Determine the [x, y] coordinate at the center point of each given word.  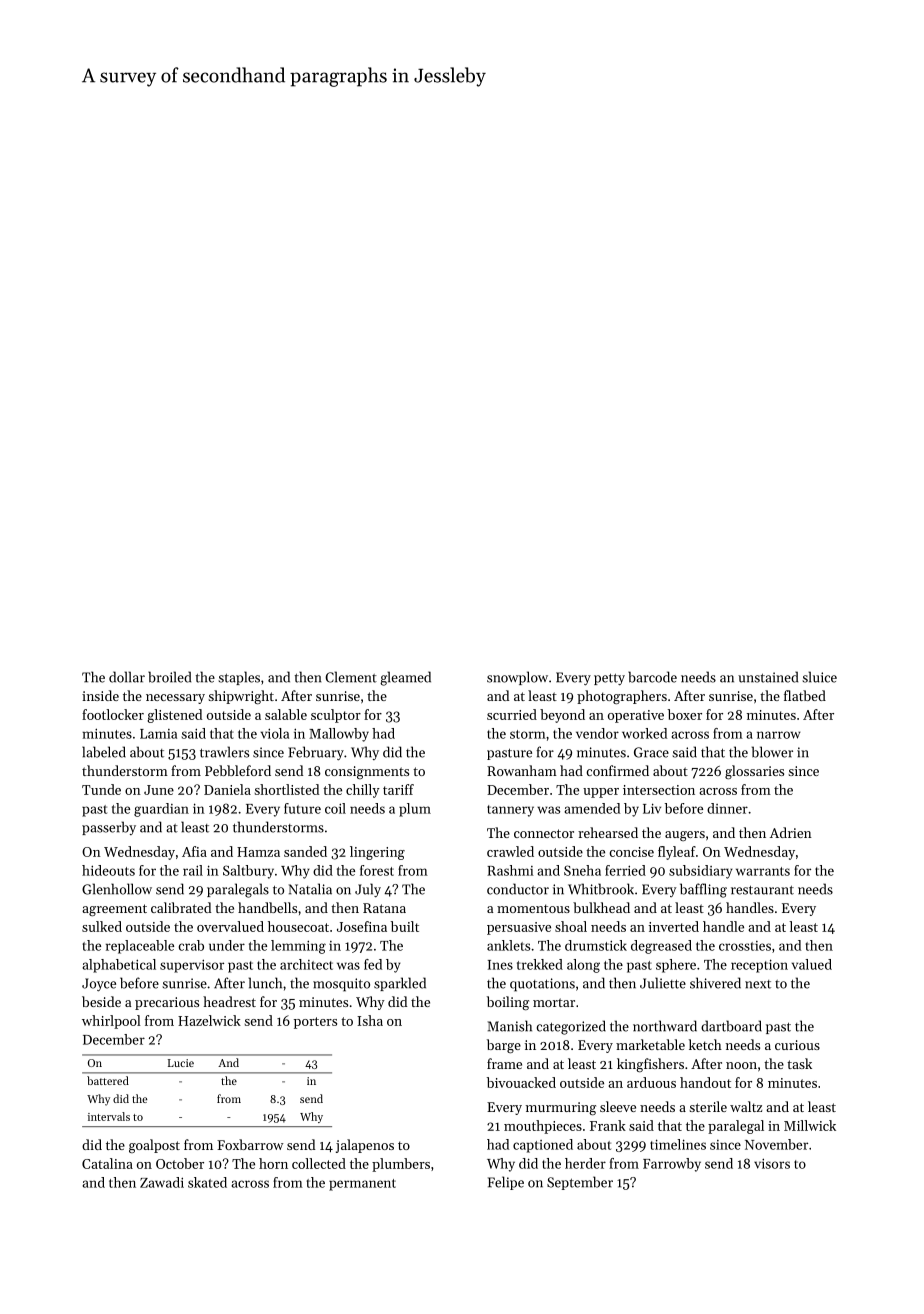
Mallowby [339, 735]
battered [108, 1080]
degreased [661, 947]
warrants [763, 871]
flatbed [805, 695]
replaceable [140, 947]
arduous [651, 1082]
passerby [109, 828]
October [180, 1163]
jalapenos [365, 1146]
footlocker [113, 714]
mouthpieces [543, 1127]
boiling [508, 1003]
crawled [510, 851]
